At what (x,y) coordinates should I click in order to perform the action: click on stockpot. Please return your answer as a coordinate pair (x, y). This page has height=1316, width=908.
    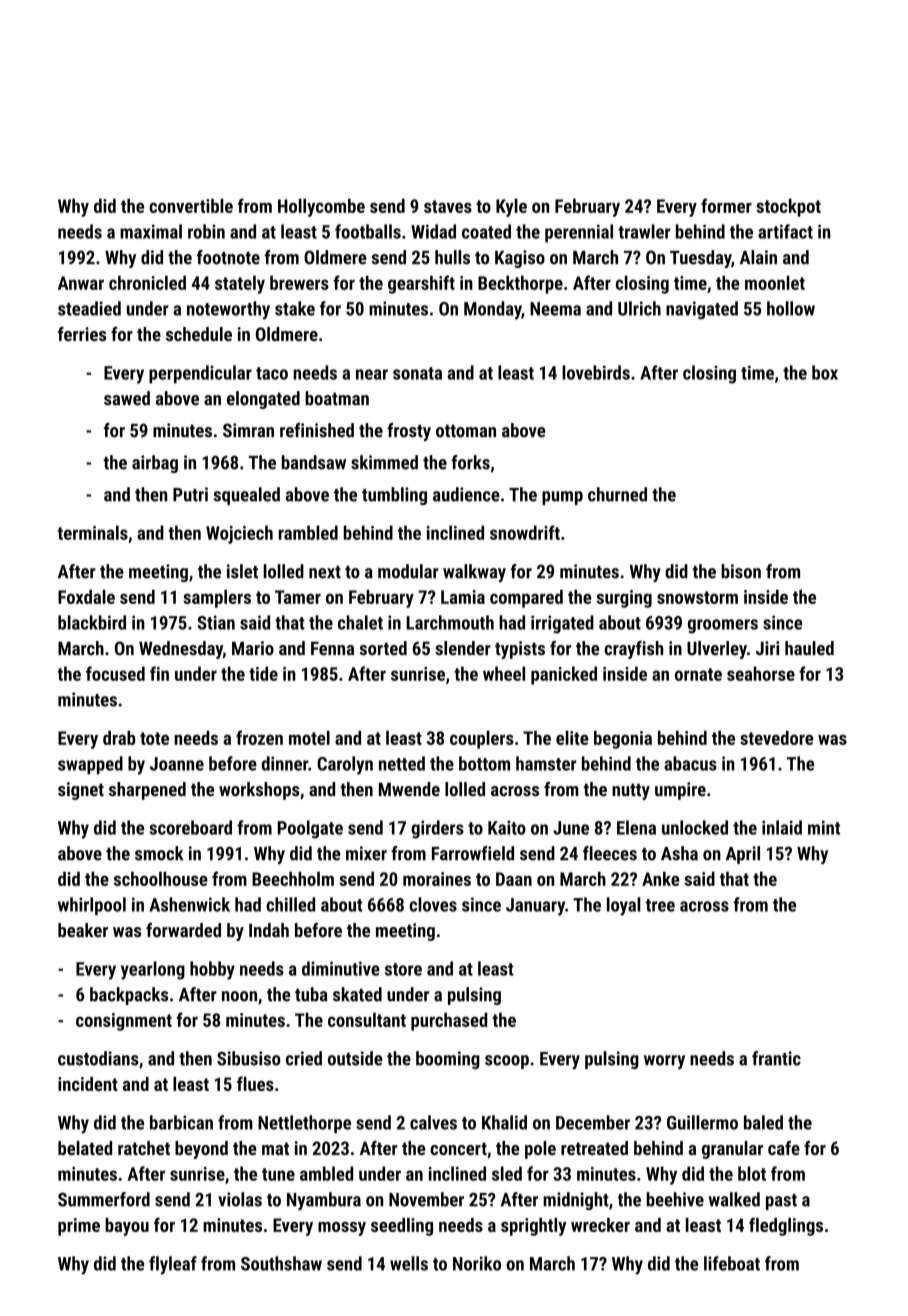
    Looking at the image, I should click on (788, 207).
